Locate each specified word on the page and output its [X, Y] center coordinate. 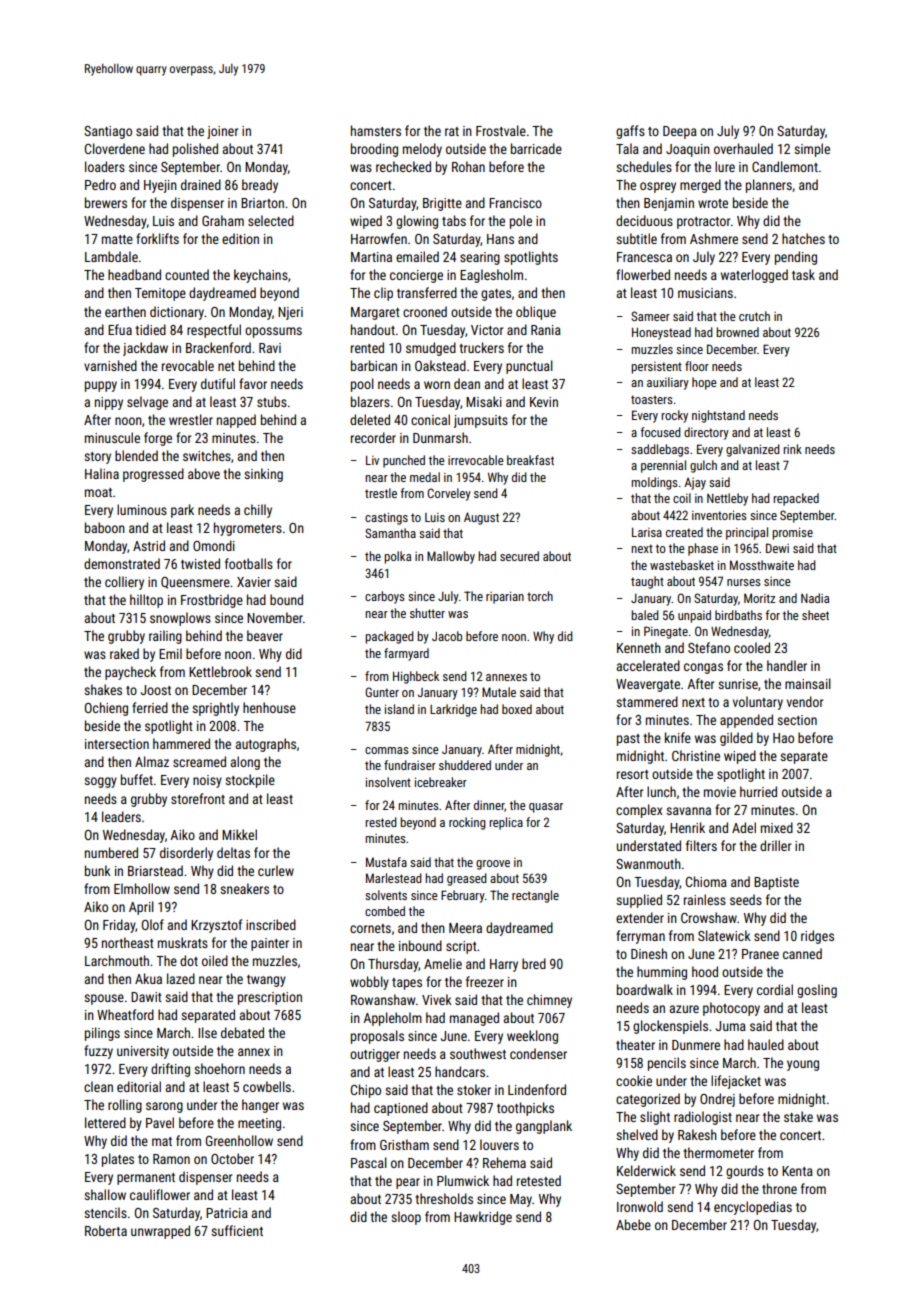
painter [270, 944]
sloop [406, 1218]
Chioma [706, 881]
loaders [105, 166]
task [803, 274]
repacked [796, 499]
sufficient [237, 1230]
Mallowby [451, 557]
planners [769, 186]
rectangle [535, 896]
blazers [370, 401]
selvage [147, 403]
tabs [454, 220]
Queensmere [195, 583]
